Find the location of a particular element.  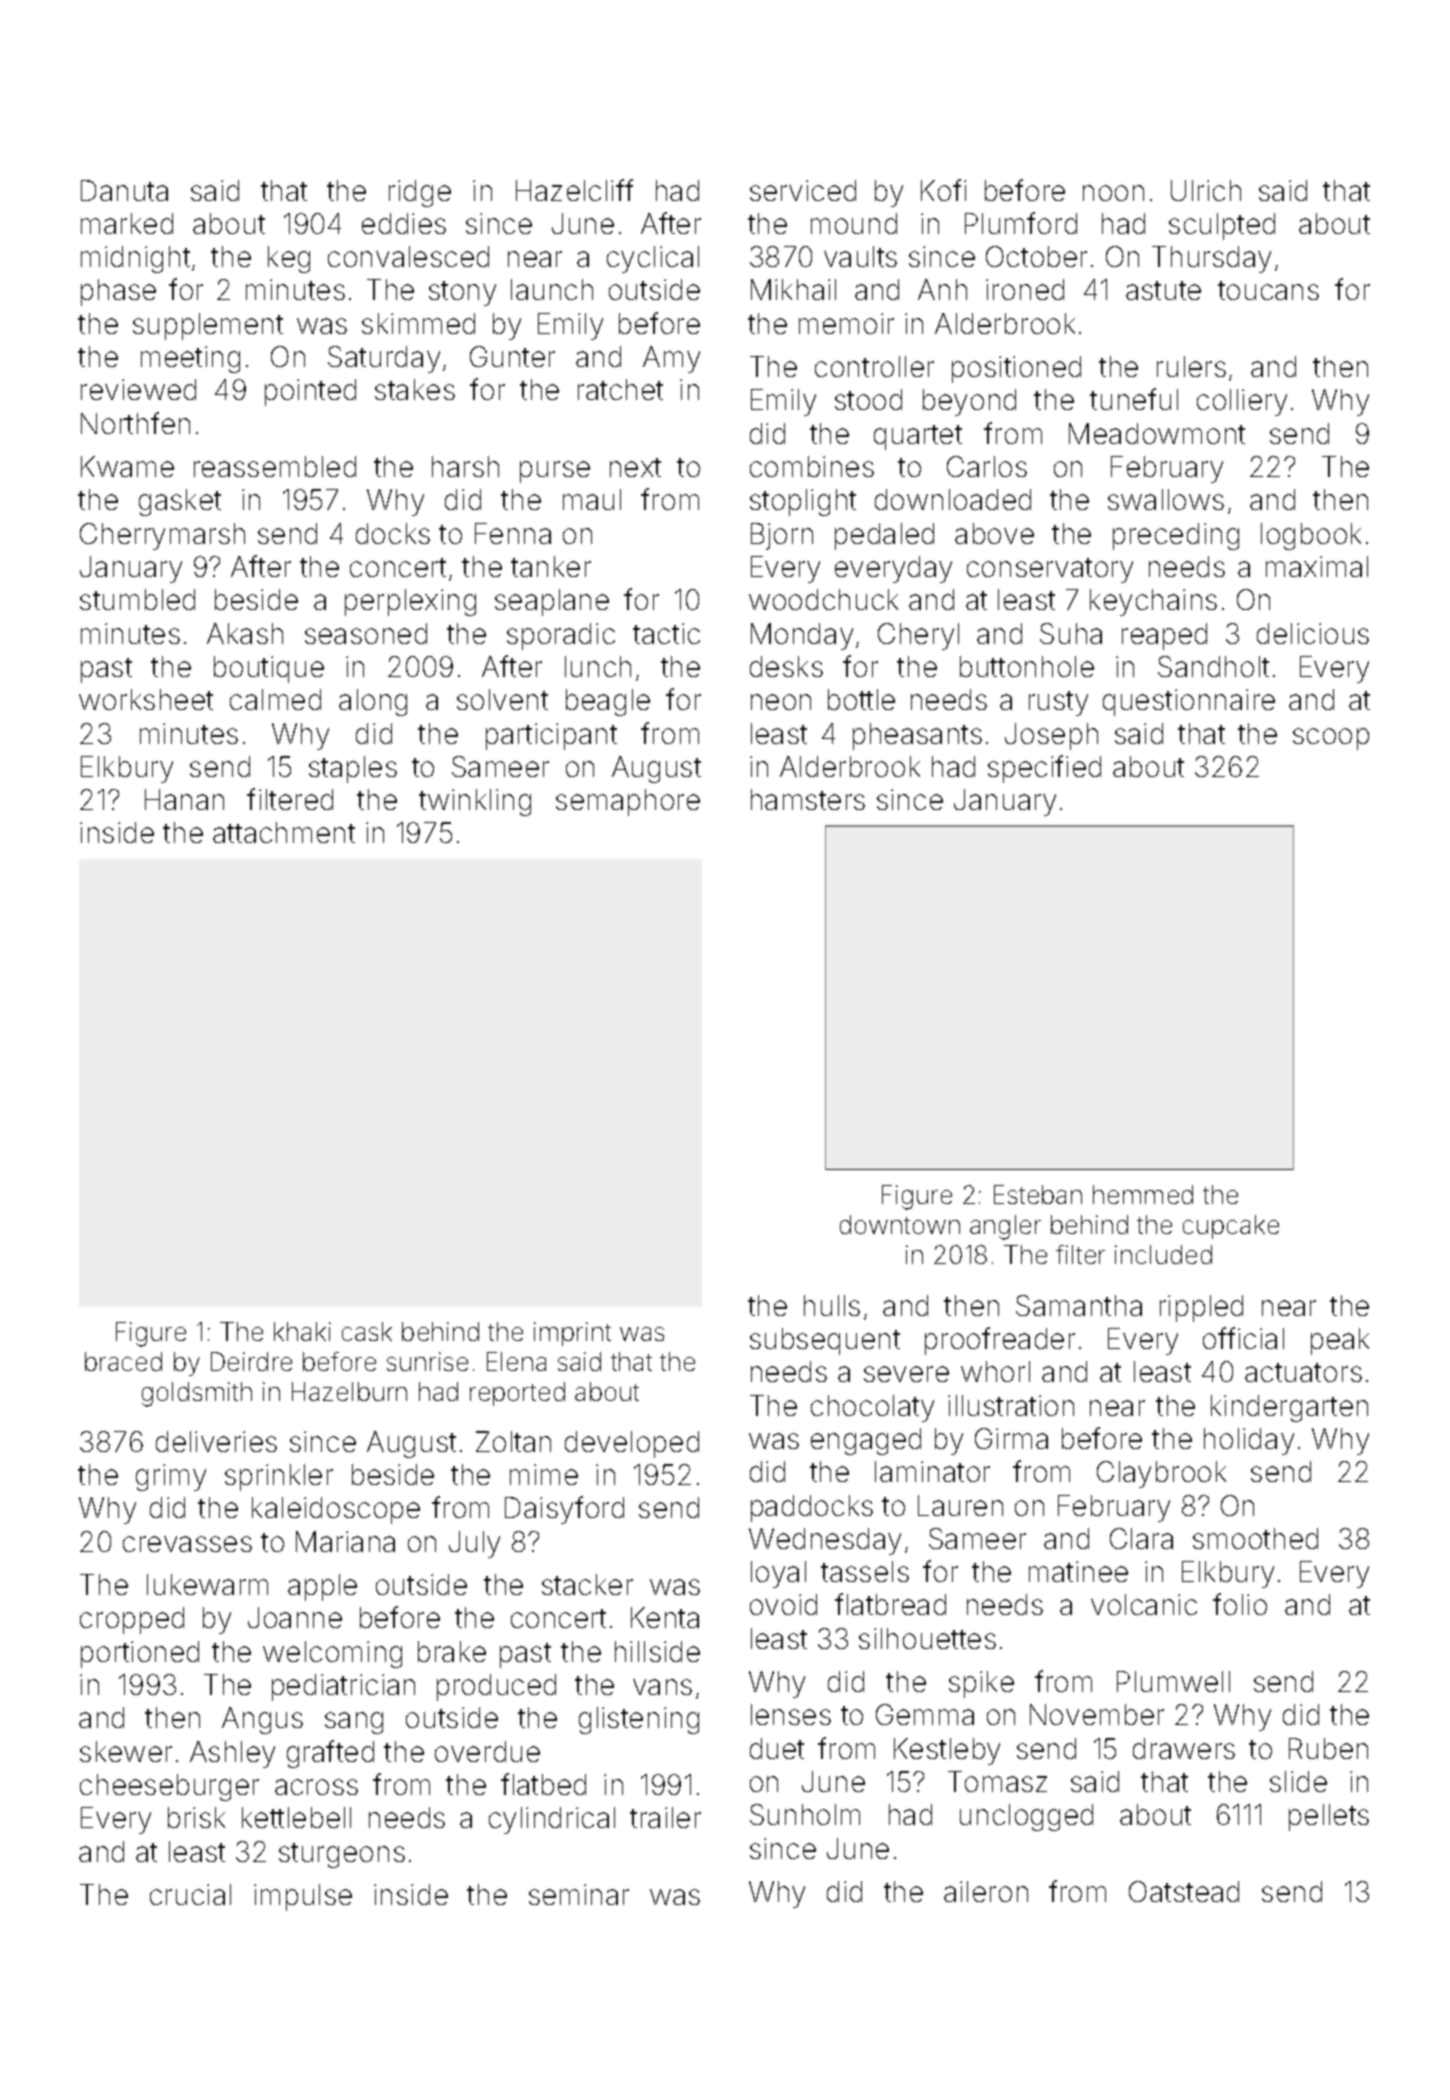

hemmed is located at coordinates (1143, 1194).
